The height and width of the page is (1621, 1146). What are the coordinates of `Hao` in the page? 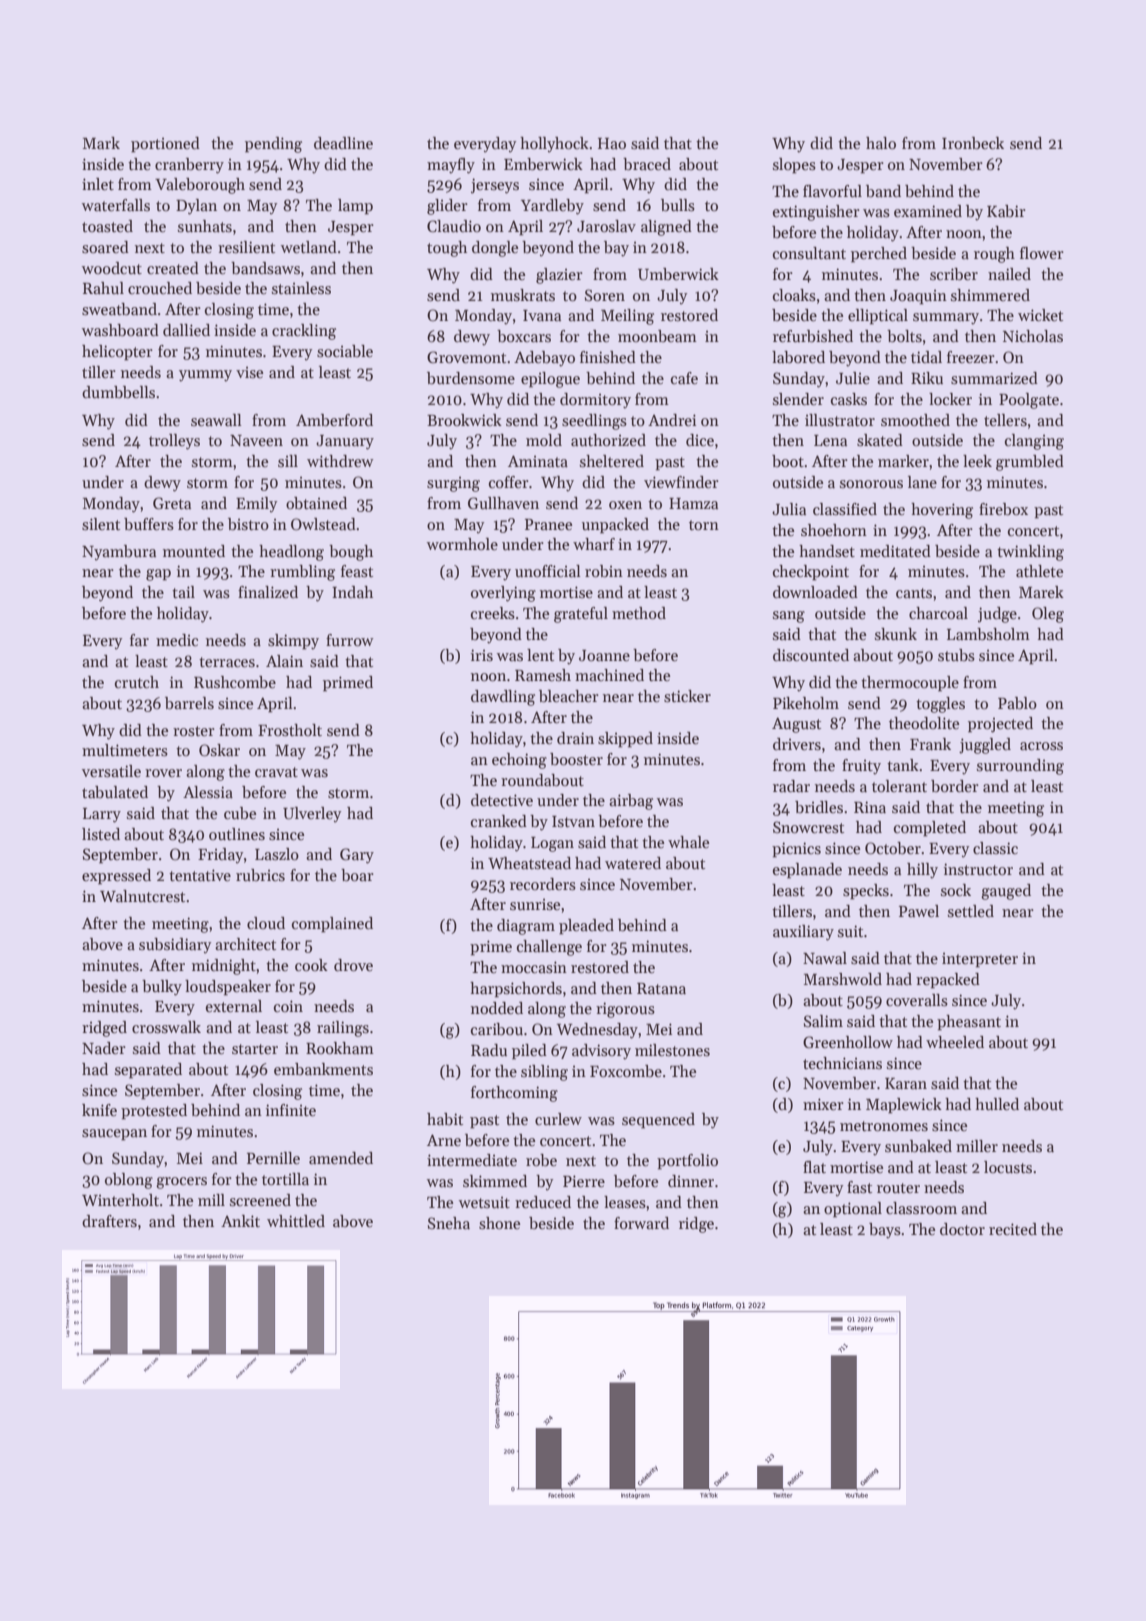 It's located at (612, 143).
